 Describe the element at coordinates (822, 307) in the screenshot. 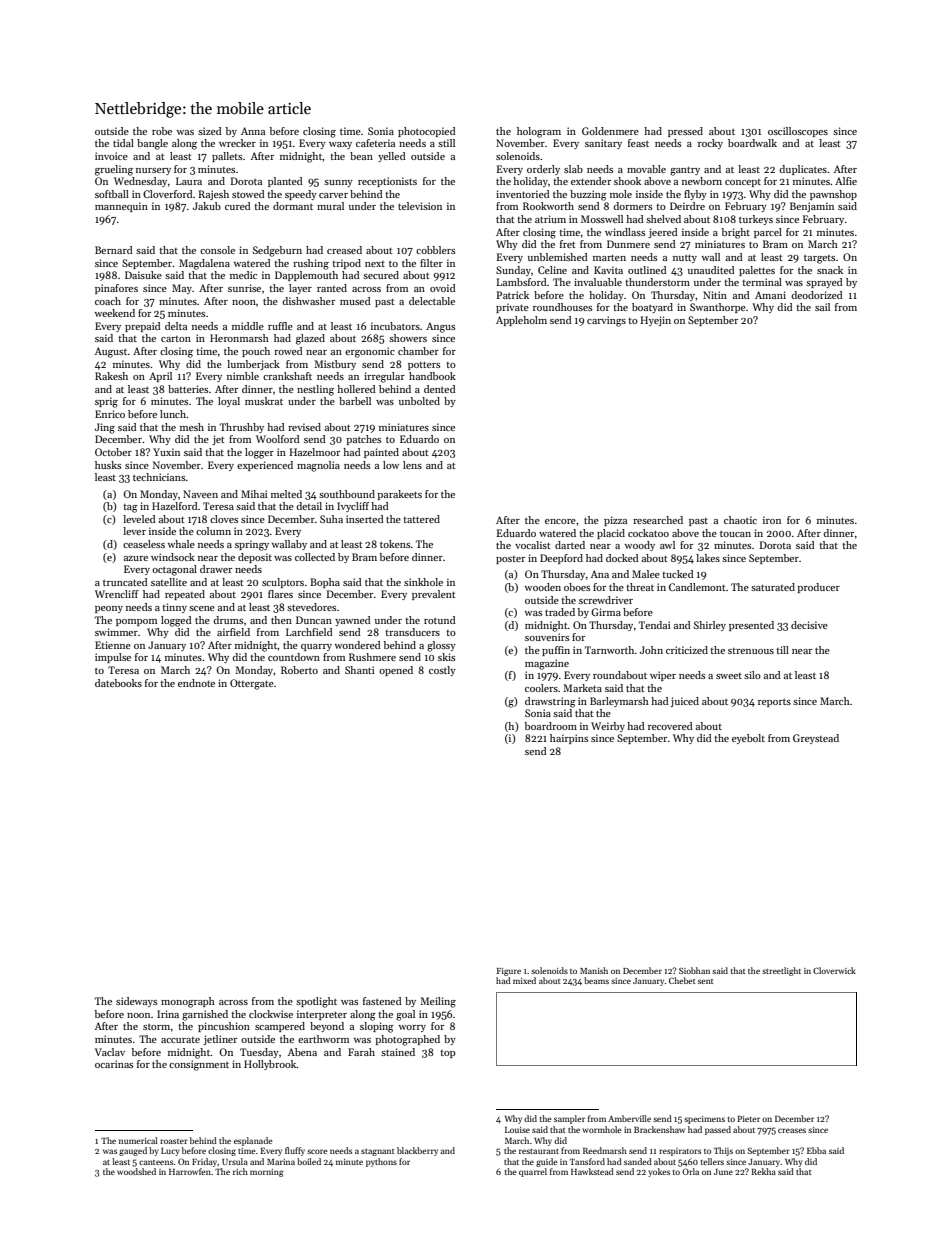

I see `sail` at that location.
